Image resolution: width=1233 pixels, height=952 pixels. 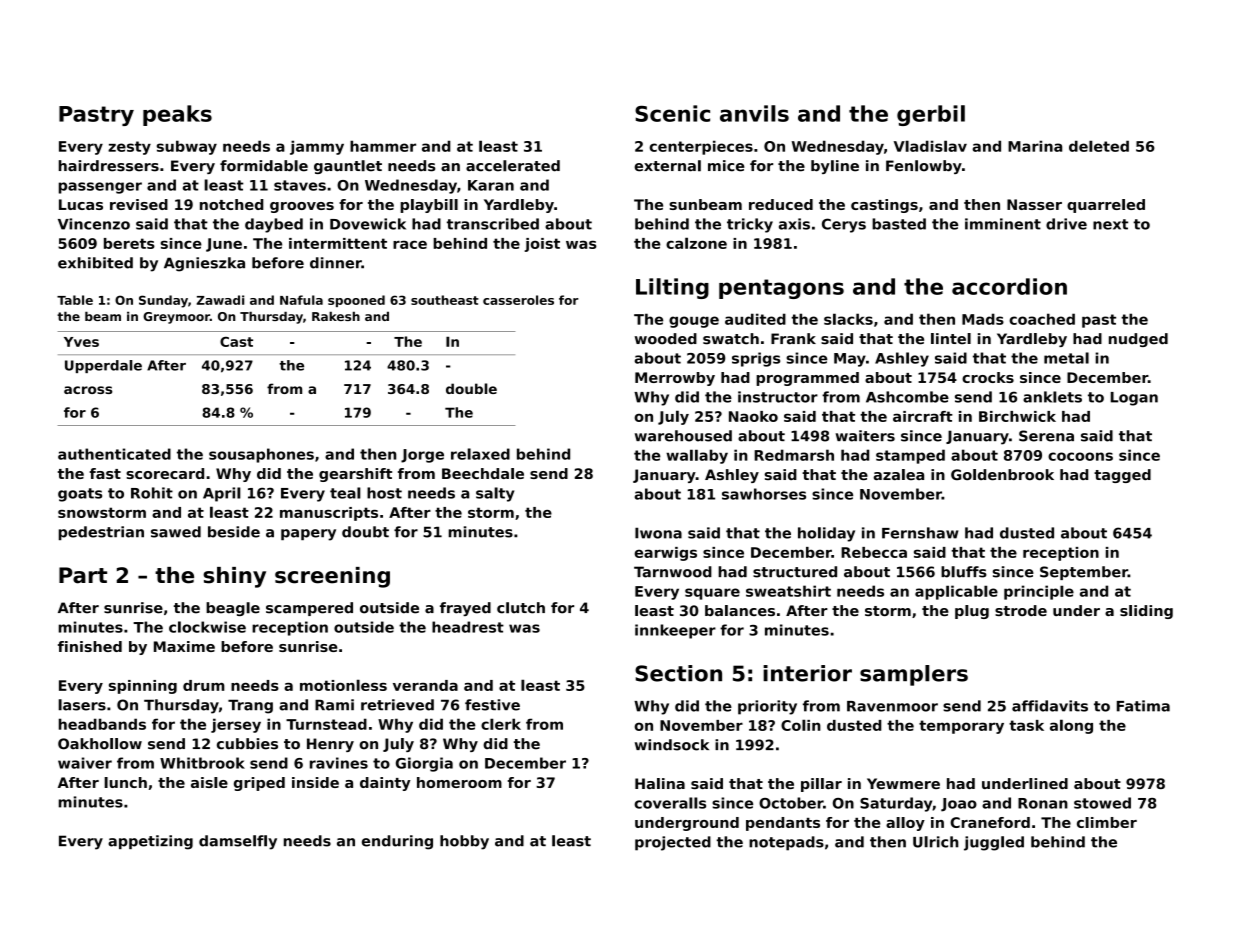 I want to click on coached, so click(x=1042, y=319).
